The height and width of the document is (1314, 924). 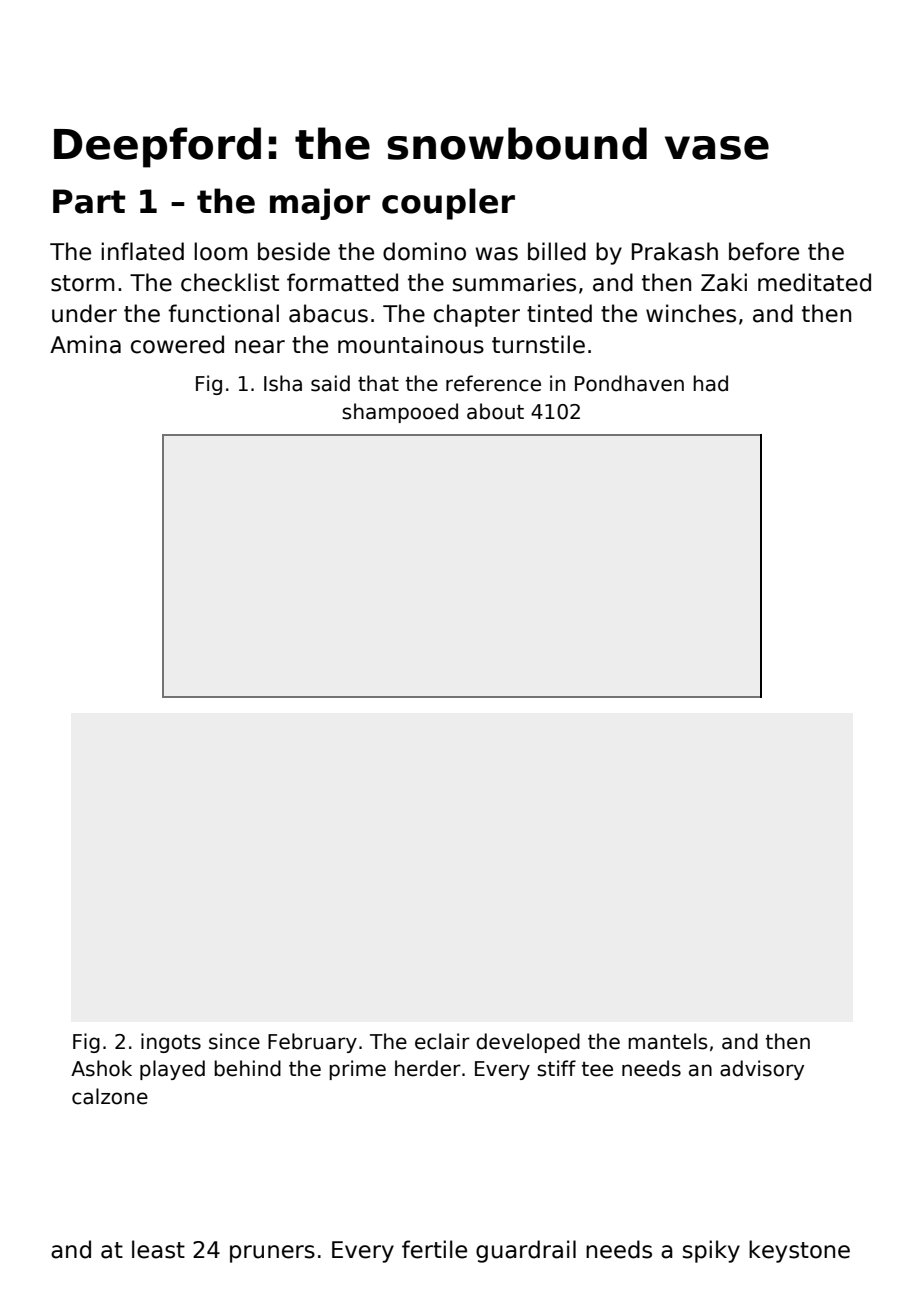 I want to click on Pondhaven, so click(x=629, y=383).
